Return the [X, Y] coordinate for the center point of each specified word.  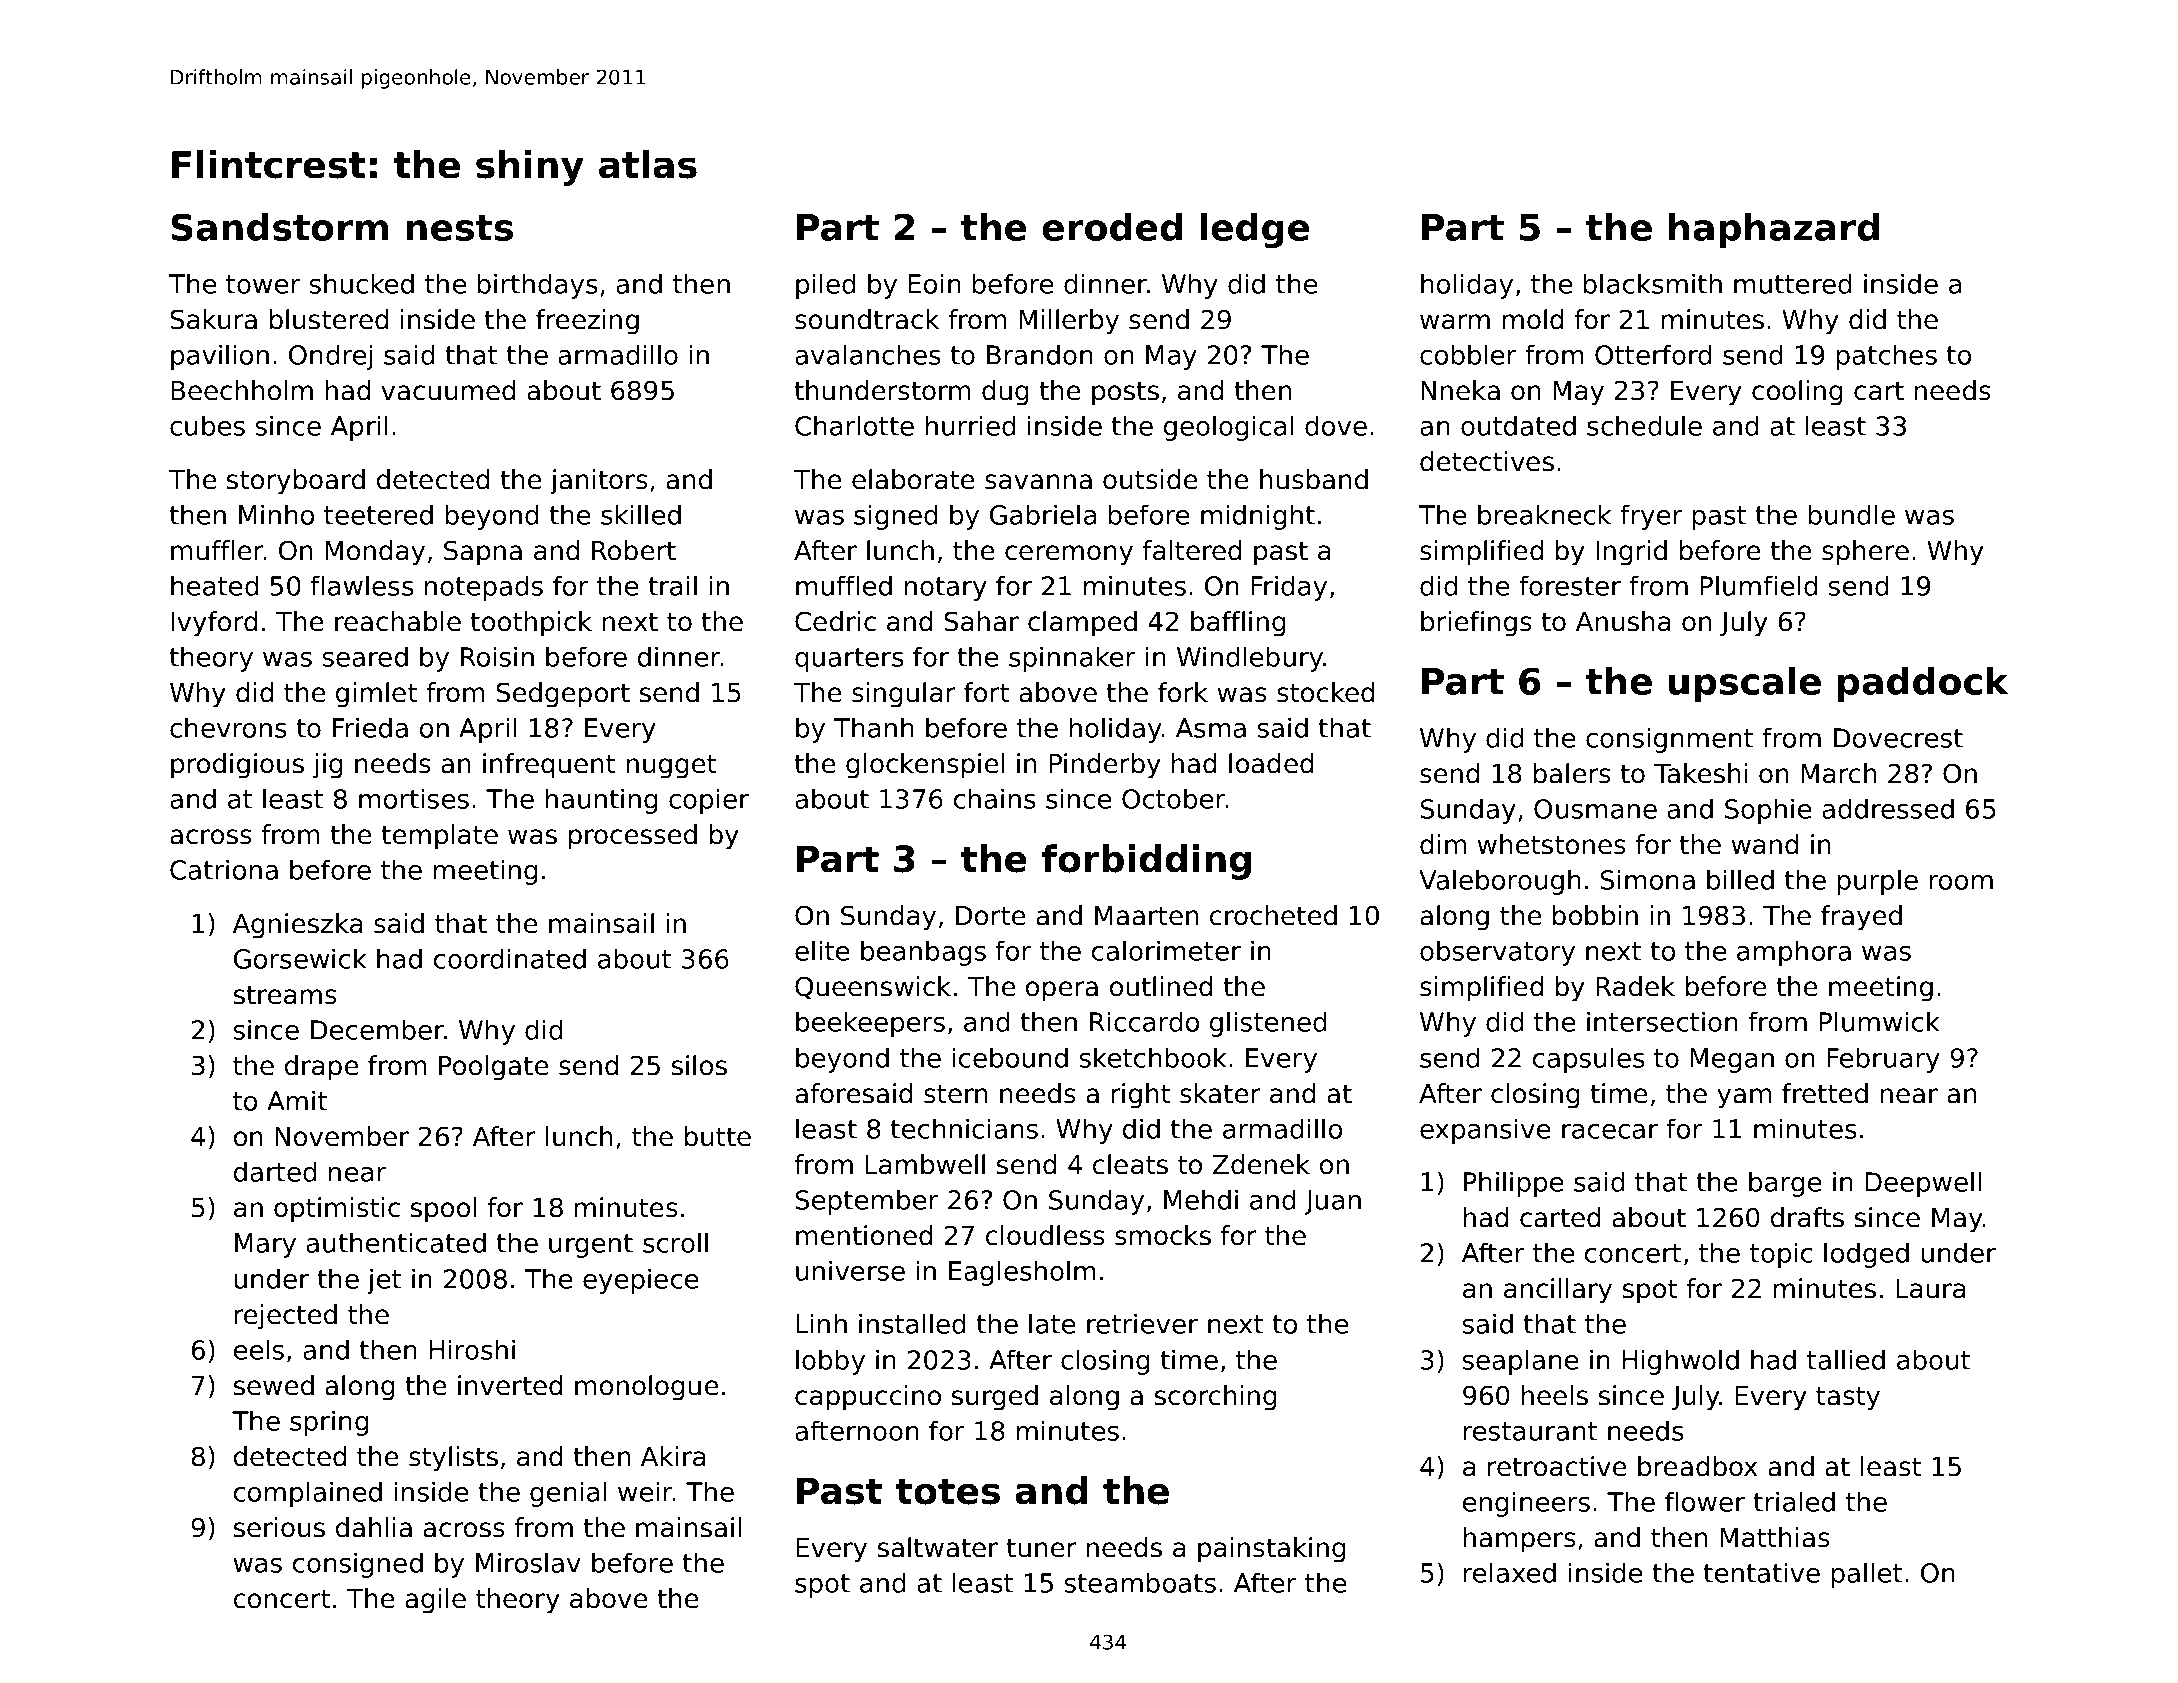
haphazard [1774, 230]
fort [986, 692]
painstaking [1271, 1550]
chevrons [228, 727]
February [1883, 1060]
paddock [1923, 684]
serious [279, 1527]
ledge [1255, 231]
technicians [964, 1128]
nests [459, 228]
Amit [297, 1100]
